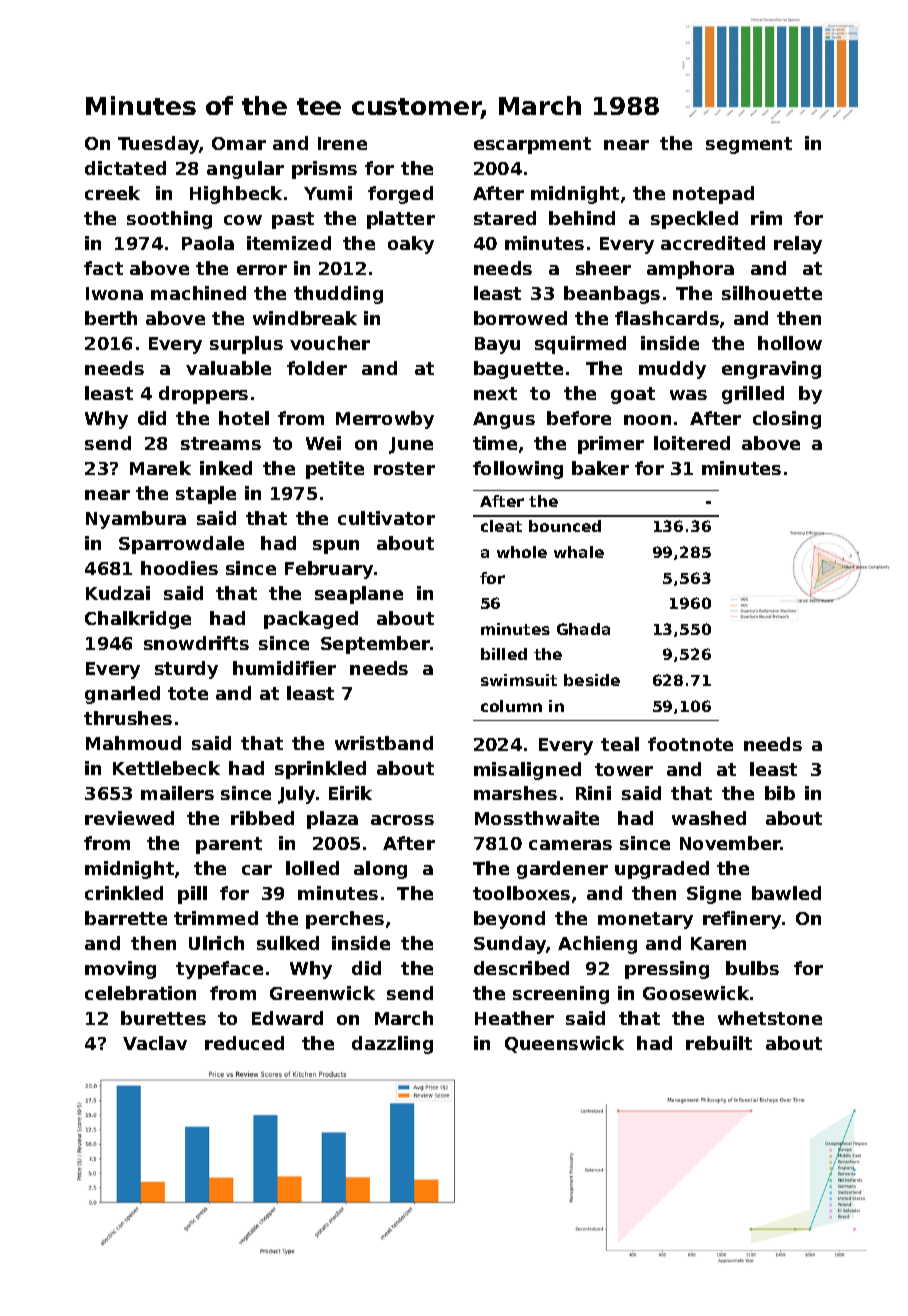  What do you see at coordinates (579, 552) in the image?
I see `whale` at bounding box center [579, 552].
